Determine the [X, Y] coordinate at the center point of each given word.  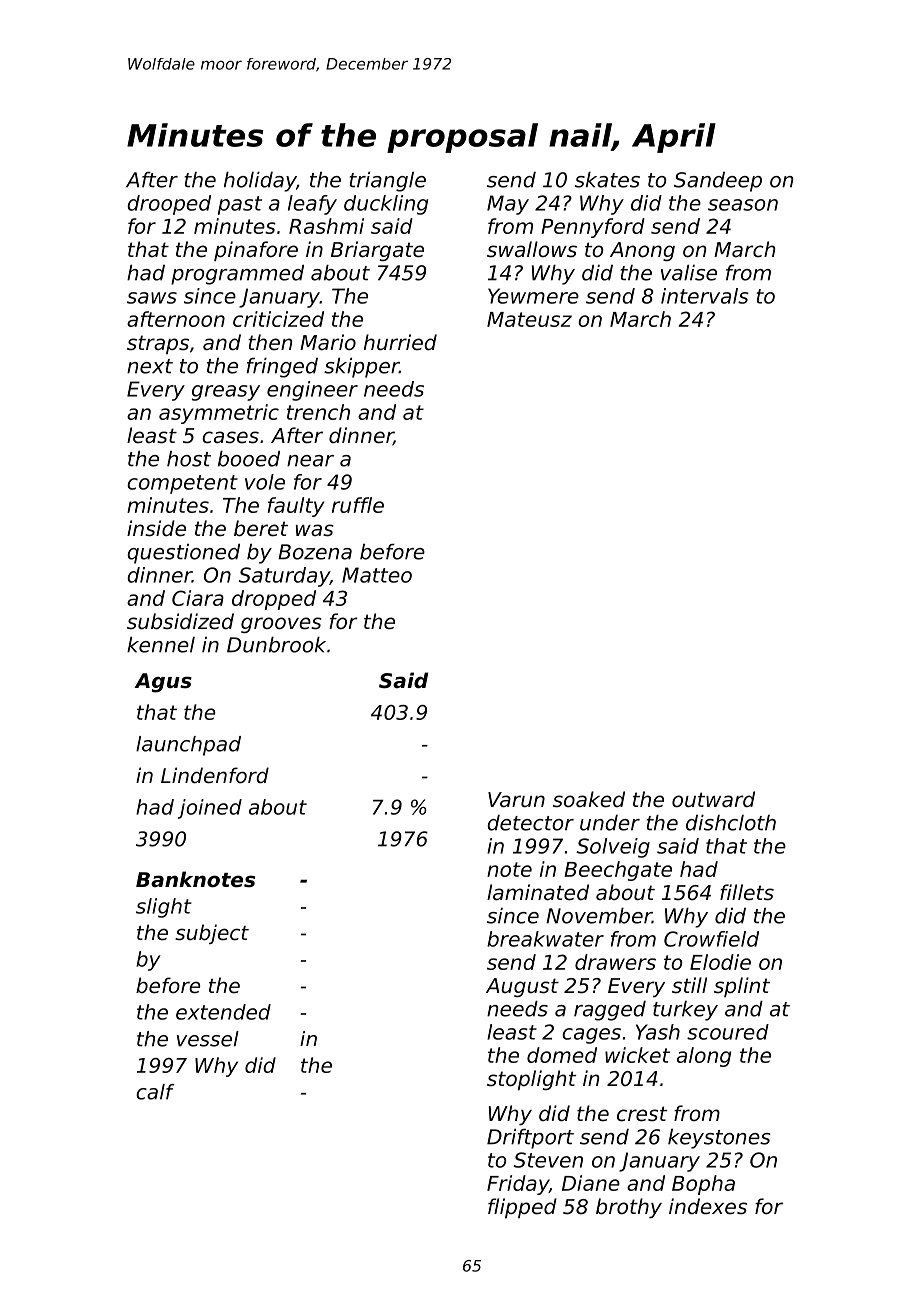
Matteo [377, 575]
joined [210, 809]
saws [152, 298]
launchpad [188, 746]
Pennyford [593, 228]
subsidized [180, 621]
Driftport [530, 1139]
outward [713, 799]
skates [607, 180]
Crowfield [711, 939]
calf [155, 1092]
